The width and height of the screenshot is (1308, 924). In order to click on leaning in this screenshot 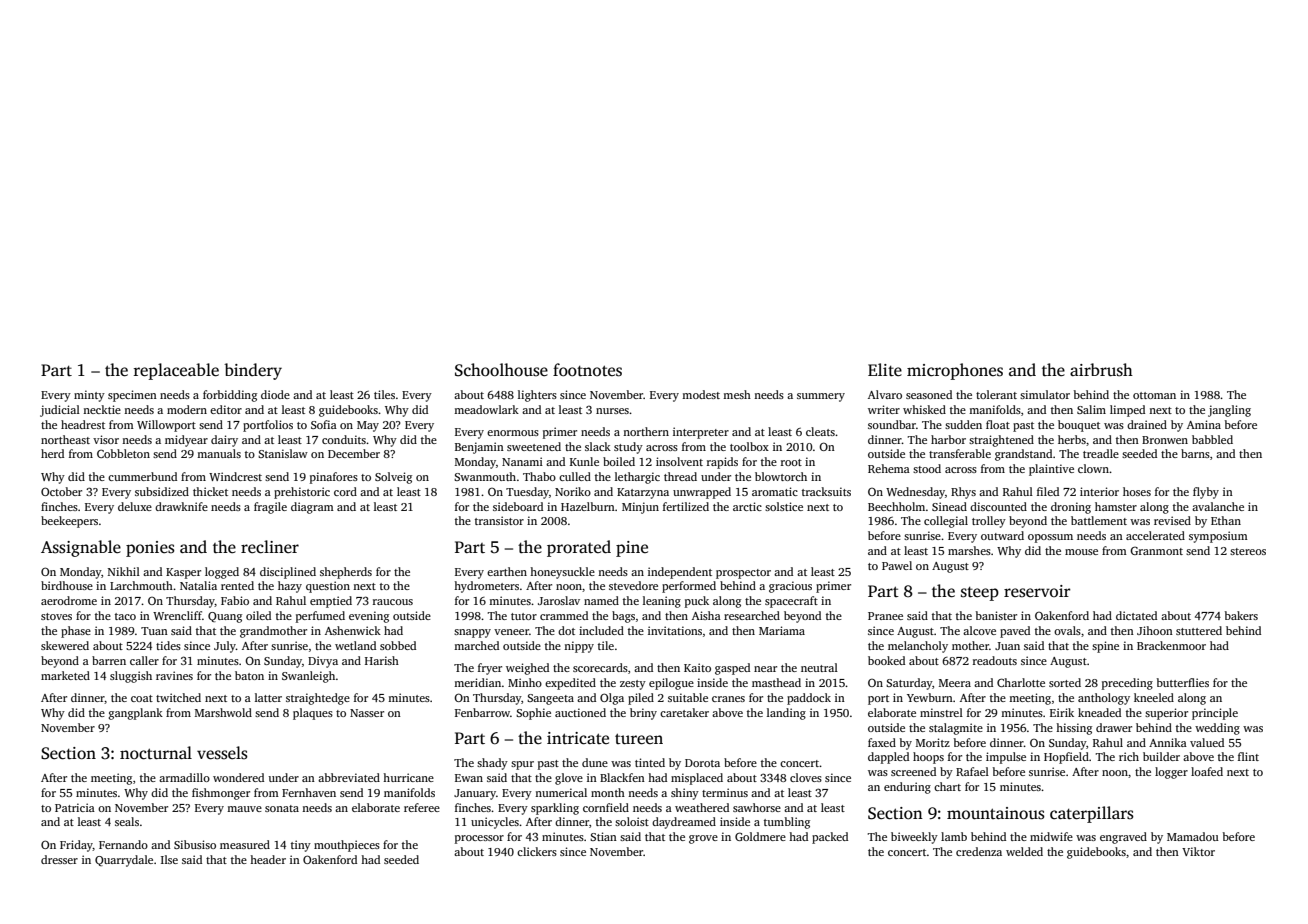, I will do `click(662, 602)`.
